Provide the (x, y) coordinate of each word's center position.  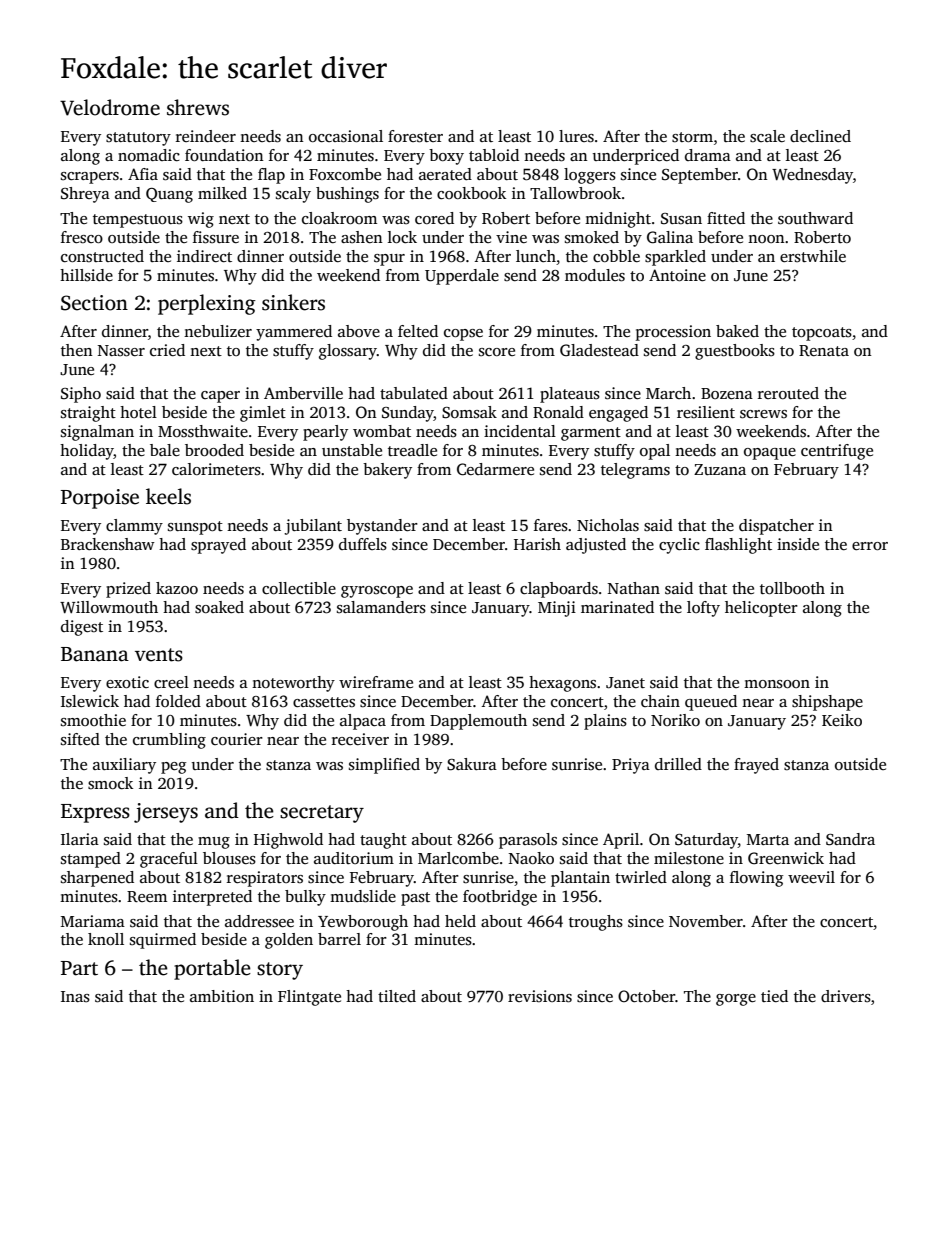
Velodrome (110, 107)
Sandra (850, 839)
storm (692, 137)
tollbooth (792, 588)
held (460, 921)
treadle (412, 450)
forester (415, 136)
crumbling (169, 741)
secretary (322, 814)
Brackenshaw (108, 544)
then (77, 350)
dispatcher (776, 527)
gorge (736, 1000)
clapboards (559, 590)
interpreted (212, 898)
